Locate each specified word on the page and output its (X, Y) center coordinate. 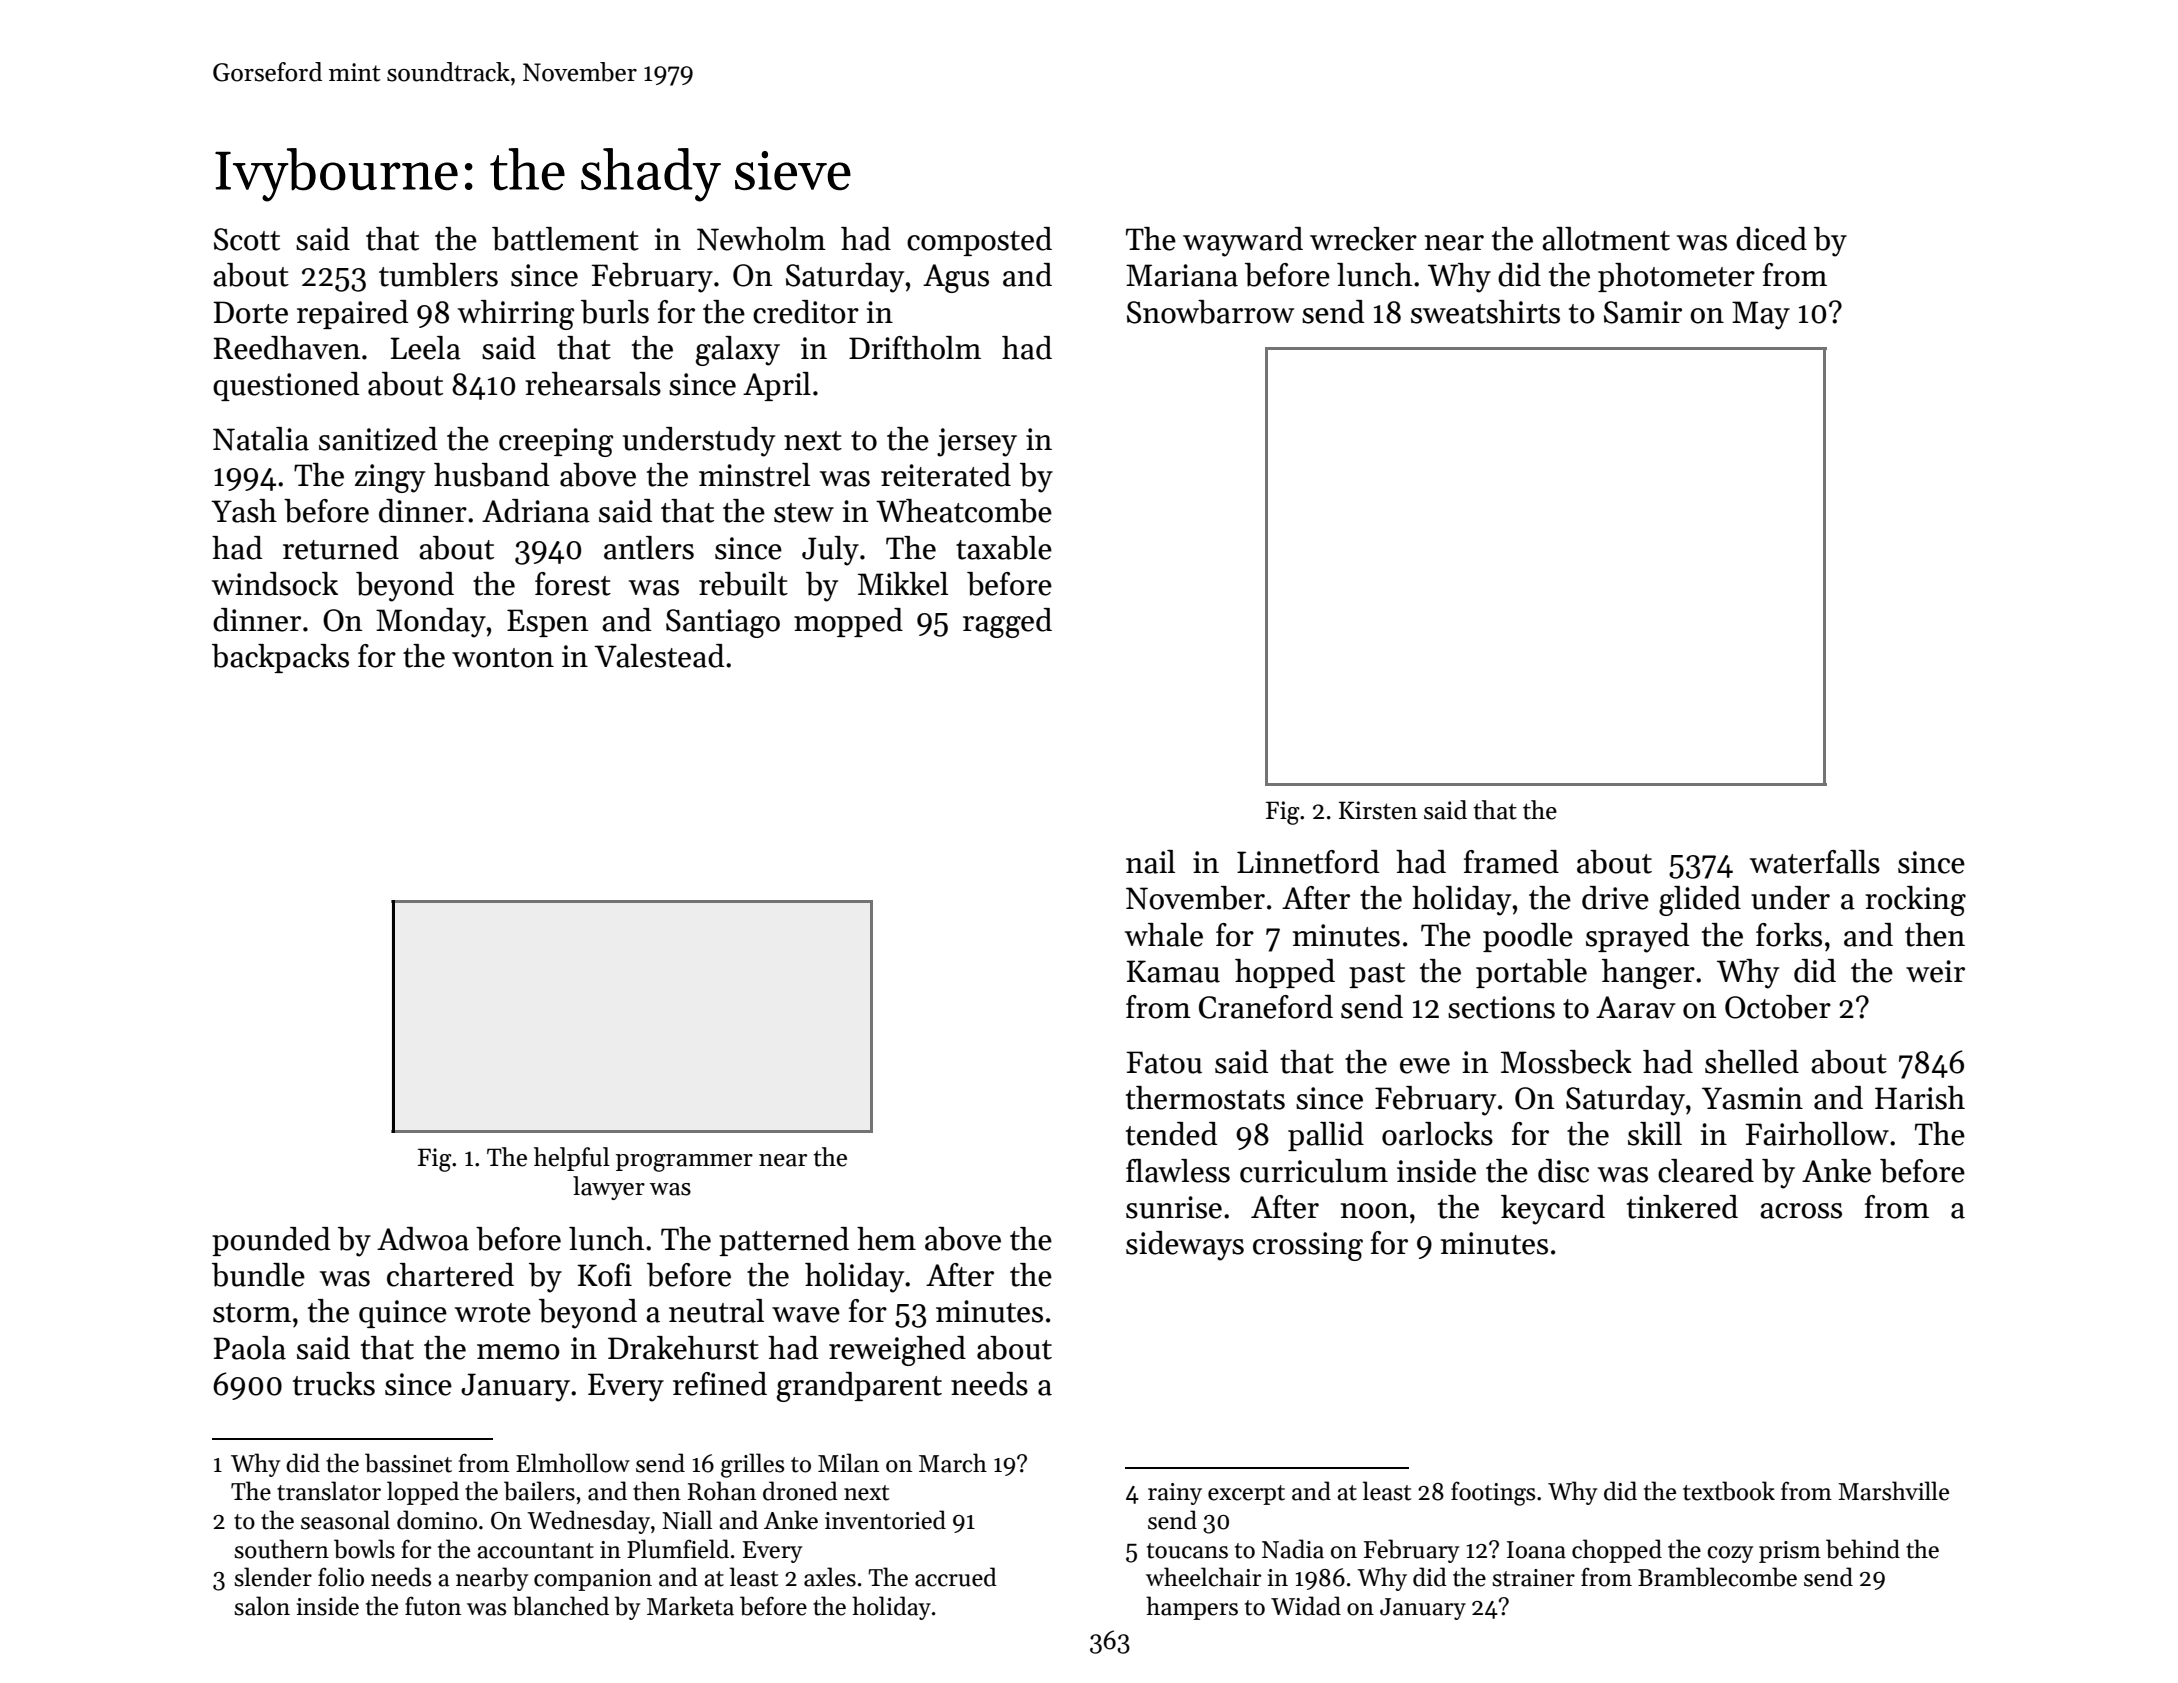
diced (1771, 239)
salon (262, 1606)
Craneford (1266, 1007)
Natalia (261, 439)
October (1778, 1007)
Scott (247, 239)
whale (1164, 935)
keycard (1553, 1210)
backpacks (280, 658)
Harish (1920, 1098)
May (1761, 315)
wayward (1243, 242)
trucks (334, 1384)
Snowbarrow (1210, 312)
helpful (572, 1159)
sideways (1185, 1246)
